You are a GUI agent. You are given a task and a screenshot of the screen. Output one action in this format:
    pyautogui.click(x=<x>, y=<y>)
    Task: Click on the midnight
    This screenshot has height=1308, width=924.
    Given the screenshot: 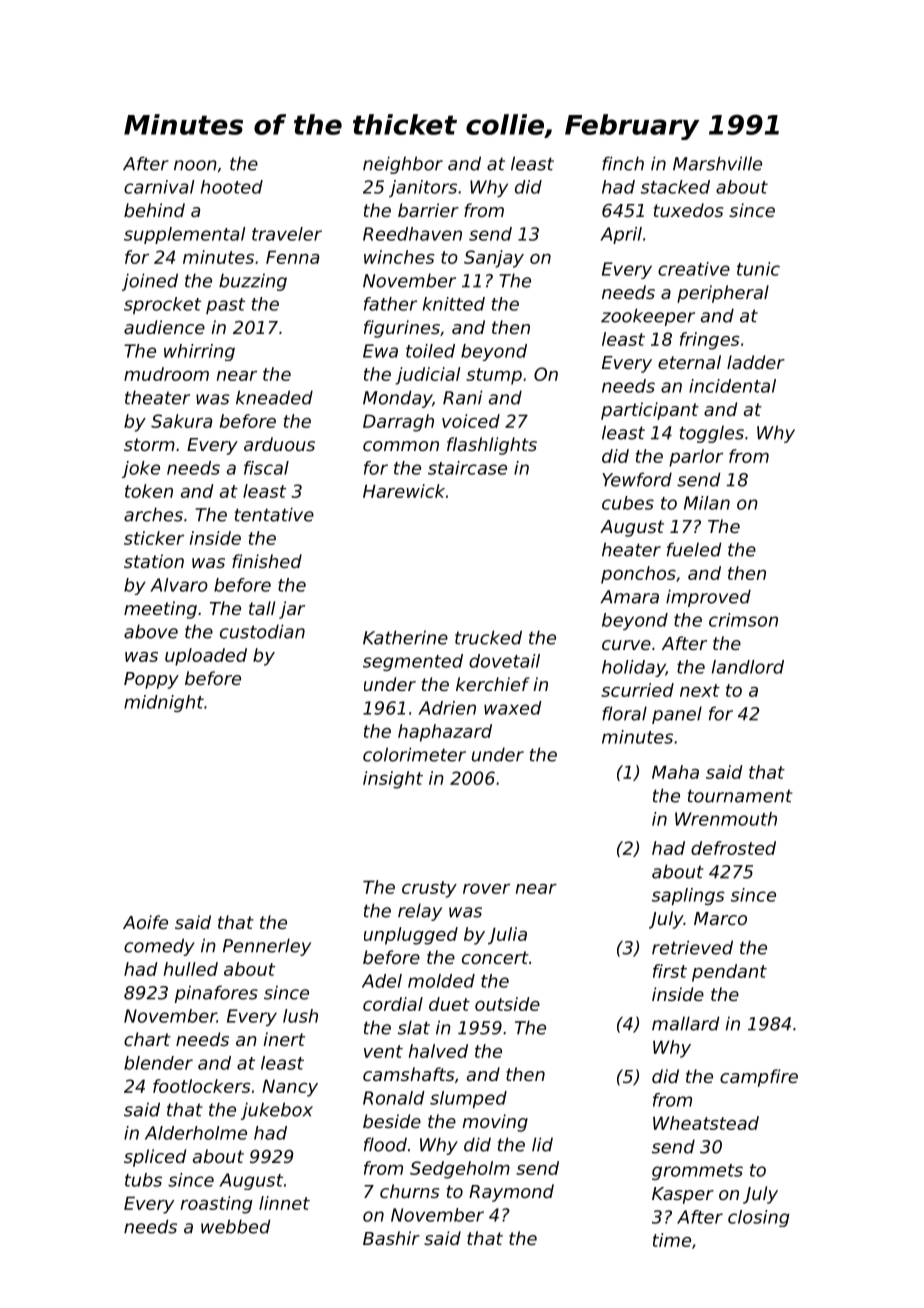 What is the action you would take?
    pyautogui.click(x=164, y=703)
